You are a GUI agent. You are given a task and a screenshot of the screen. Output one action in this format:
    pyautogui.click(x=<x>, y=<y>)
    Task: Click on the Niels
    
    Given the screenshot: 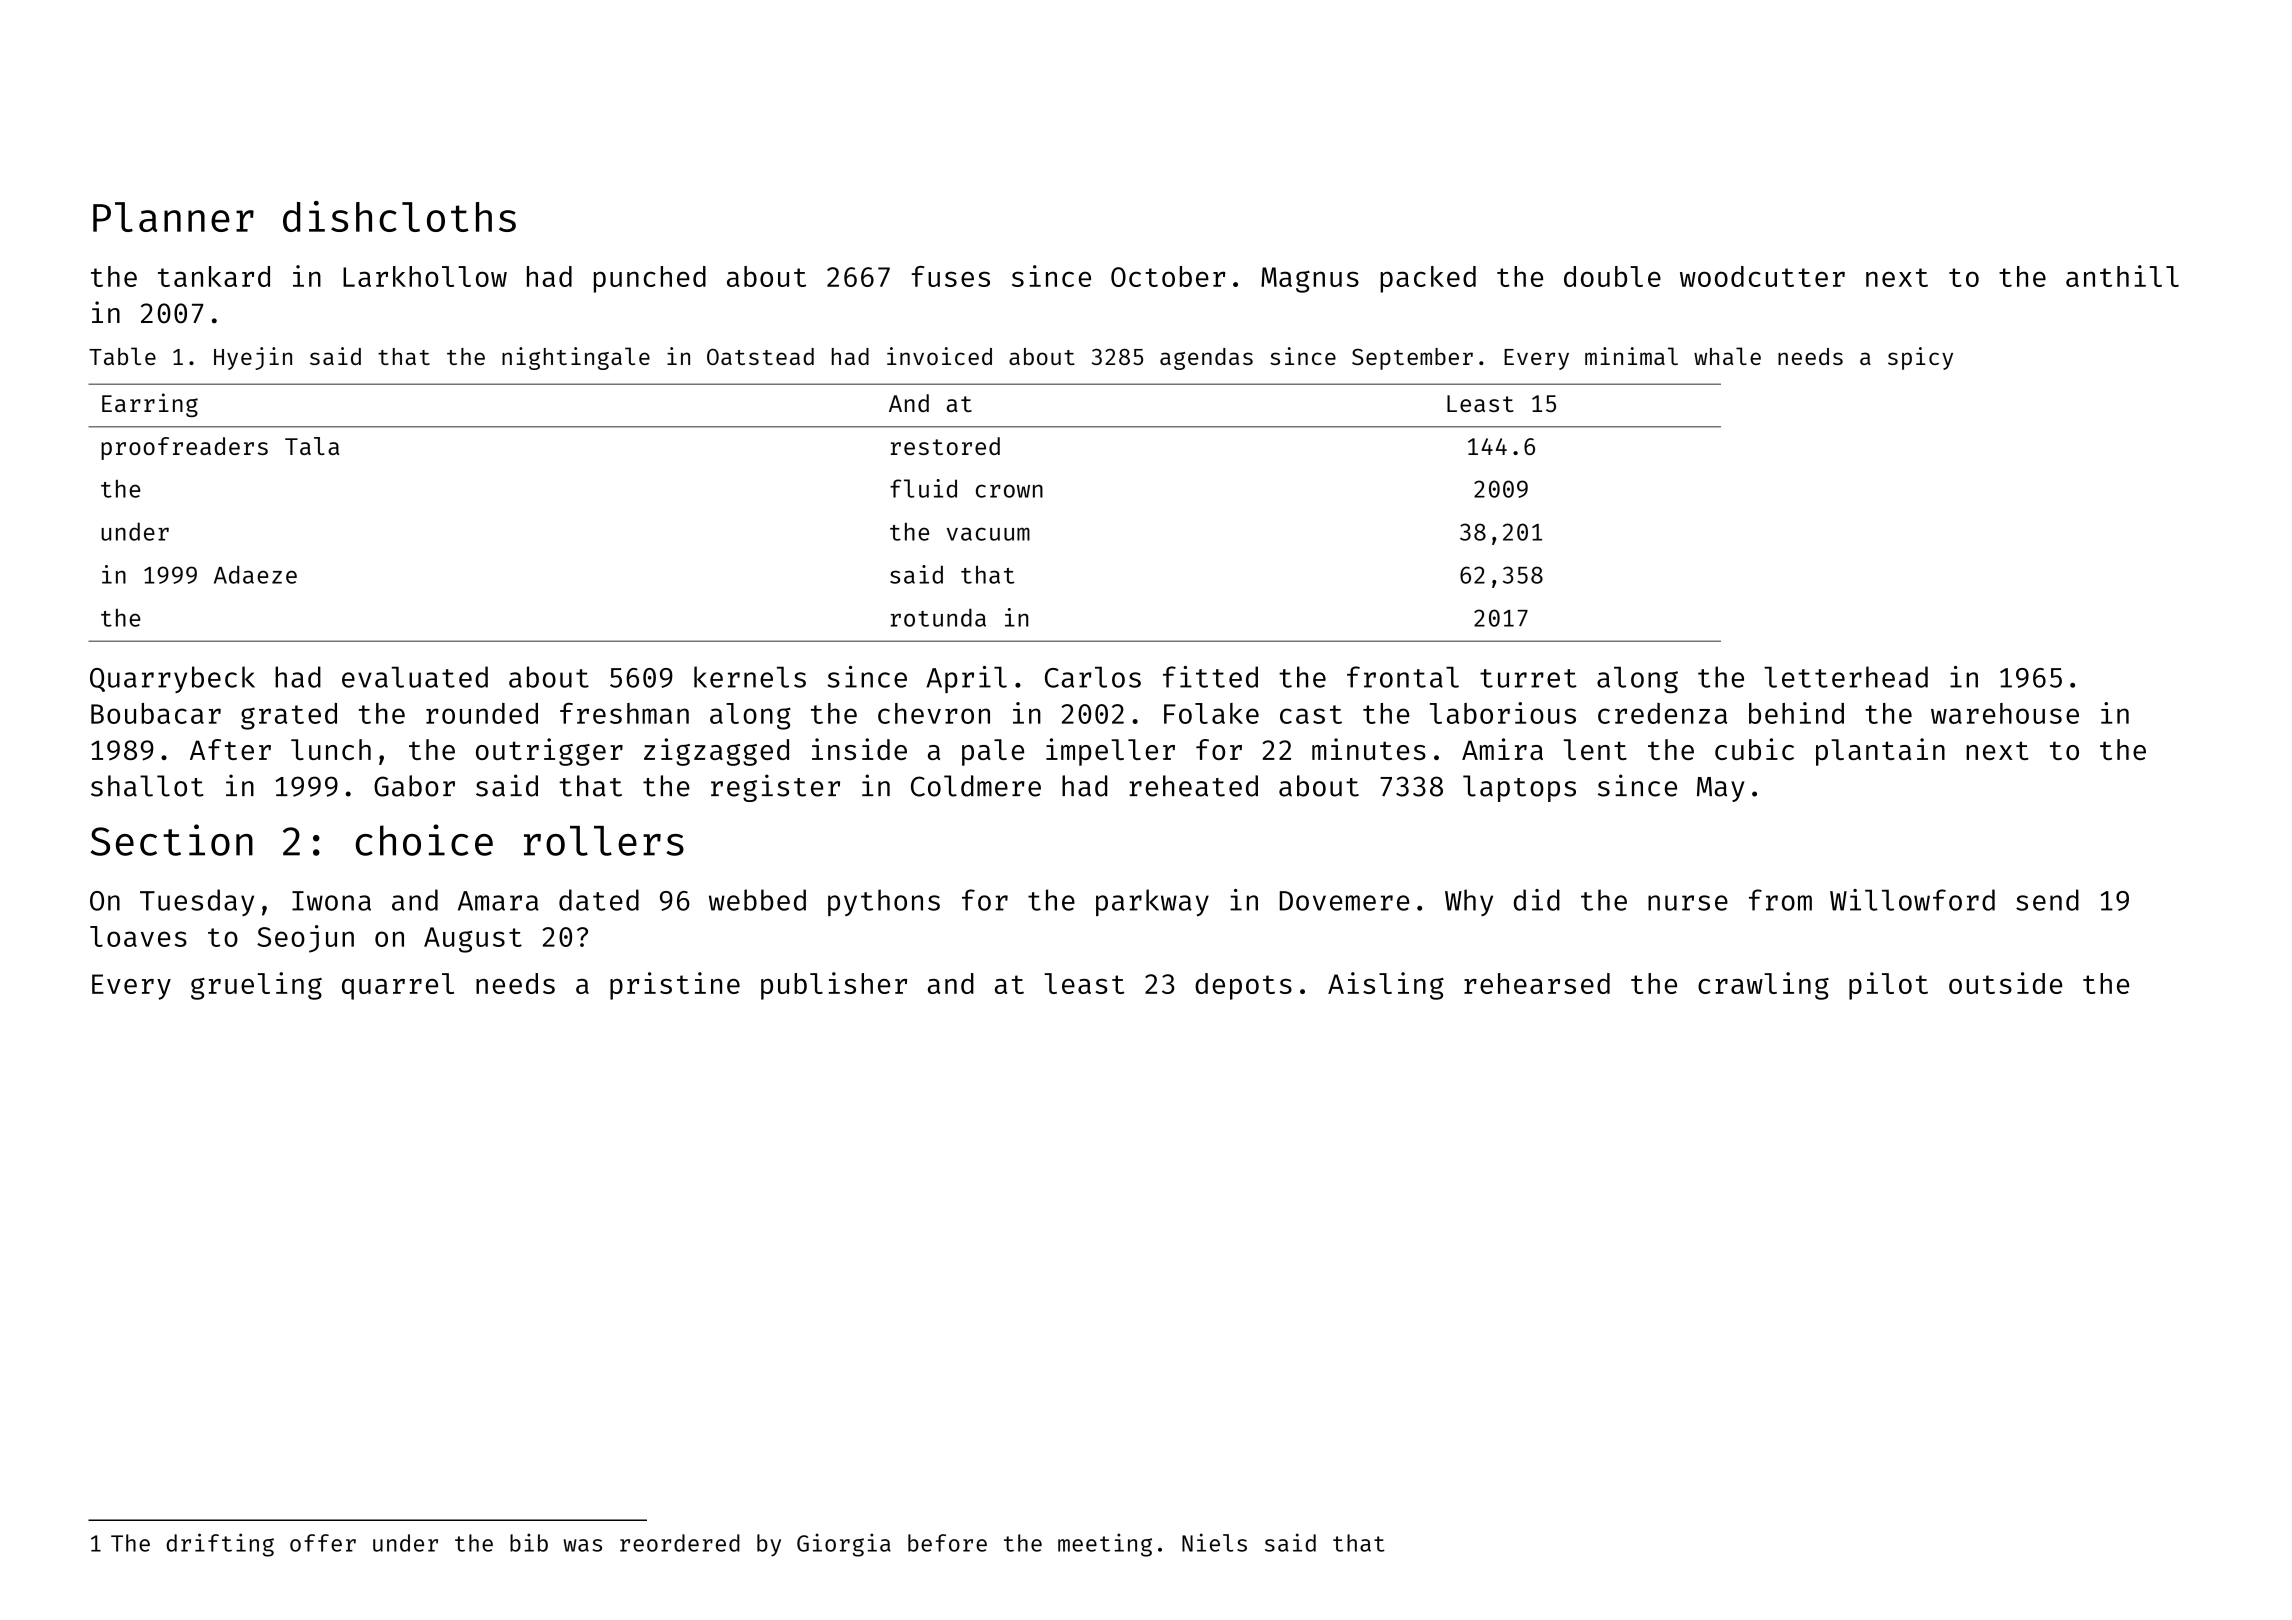 What is the action you would take?
    pyautogui.click(x=1214, y=1542)
